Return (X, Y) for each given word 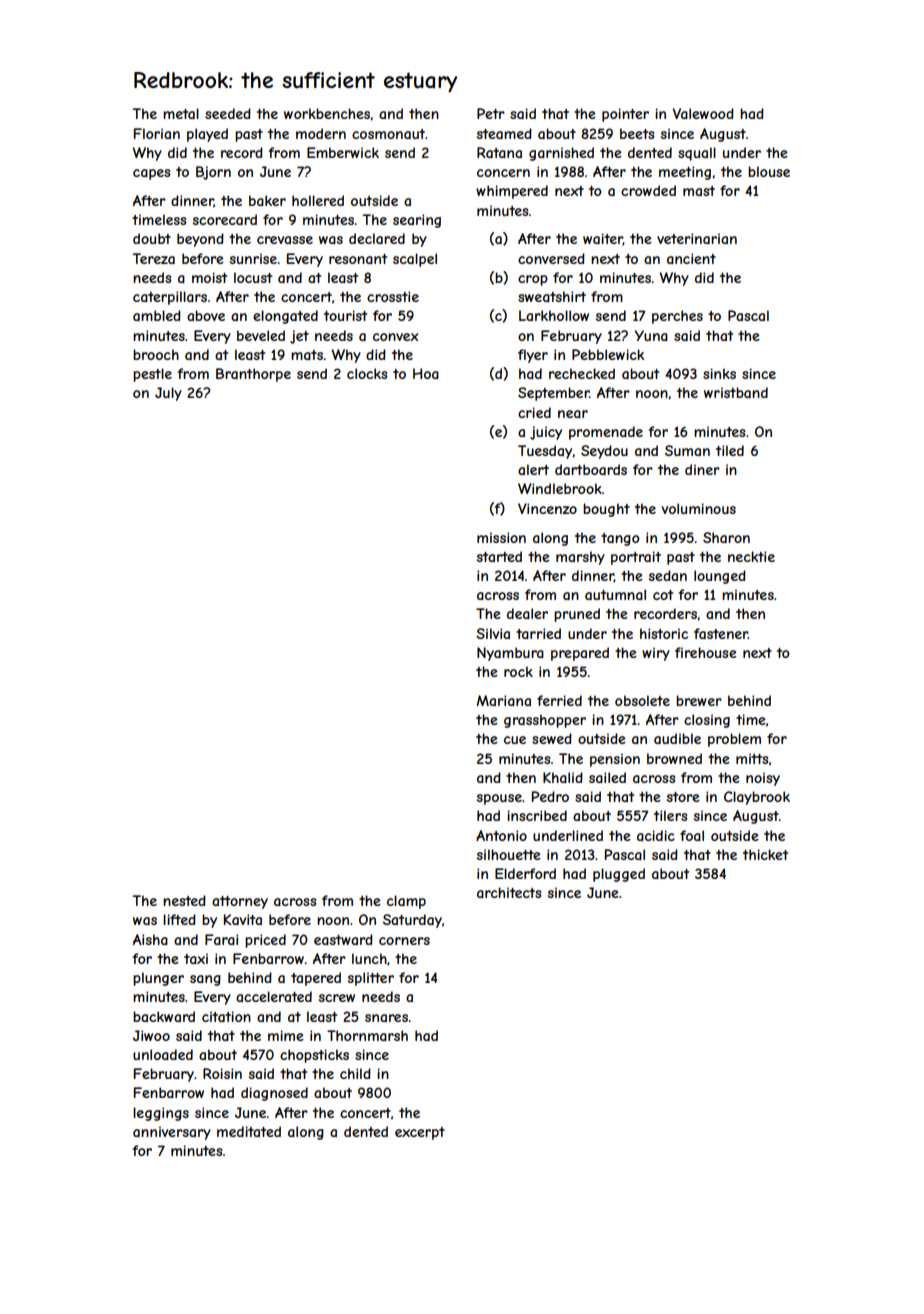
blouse (769, 171)
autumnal (615, 594)
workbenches (327, 113)
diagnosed (274, 1094)
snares (386, 1018)
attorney (240, 902)
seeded (228, 113)
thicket (765, 854)
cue (515, 740)
